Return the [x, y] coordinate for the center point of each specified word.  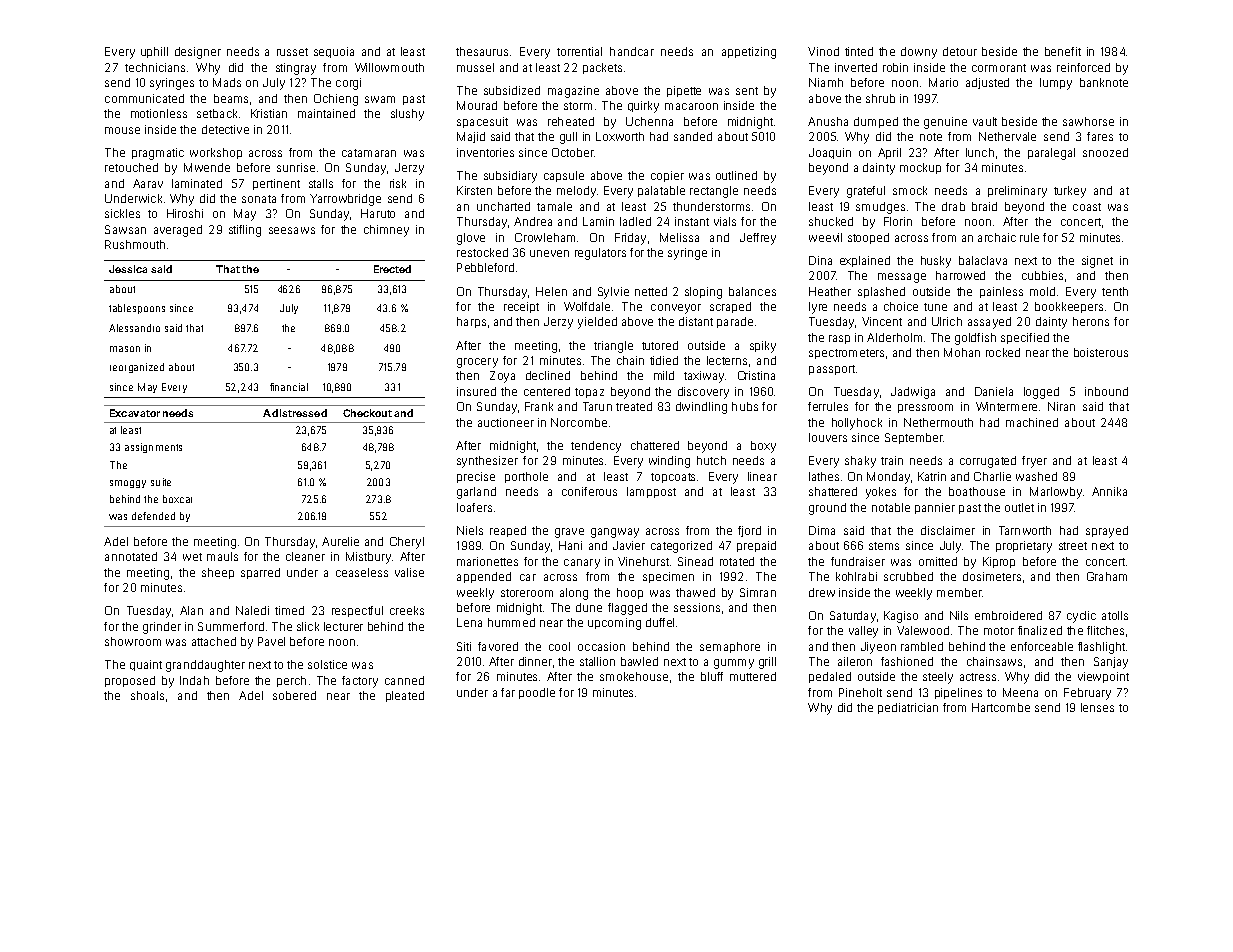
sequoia [334, 52]
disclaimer [948, 530]
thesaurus [482, 51]
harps [471, 322]
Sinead [695, 561]
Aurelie [340, 541]
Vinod [823, 51]
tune [935, 307]
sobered [294, 695]
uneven [549, 253]
